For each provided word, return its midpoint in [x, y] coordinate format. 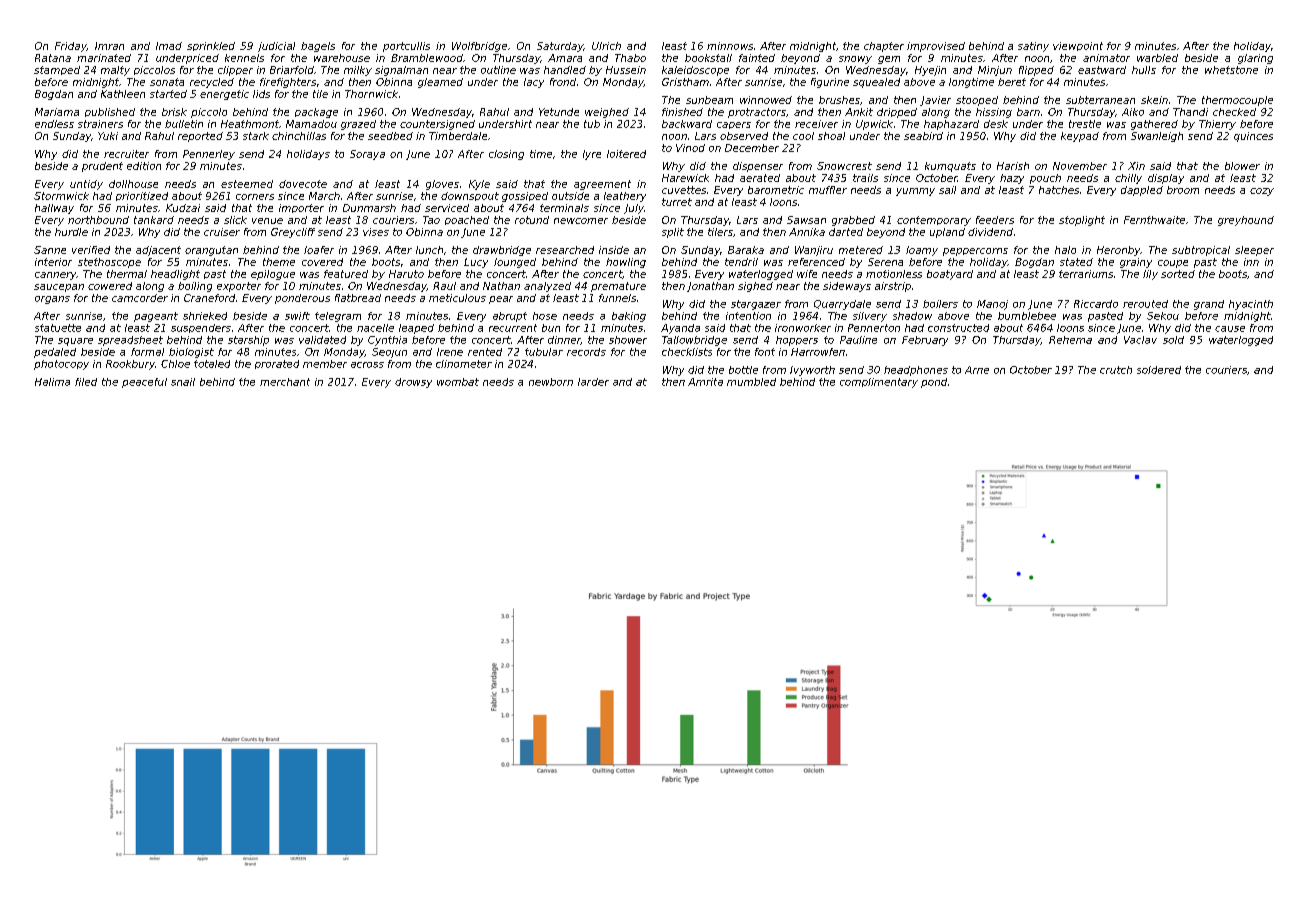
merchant [285, 382]
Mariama [57, 112]
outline [498, 70]
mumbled [751, 382]
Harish [1013, 166]
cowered [110, 286]
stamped [57, 70]
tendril [741, 262]
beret [1012, 82]
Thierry [1217, 125]
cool [803, 136]
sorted [1178, 274]
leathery [625, 197]
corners [255, 197]
